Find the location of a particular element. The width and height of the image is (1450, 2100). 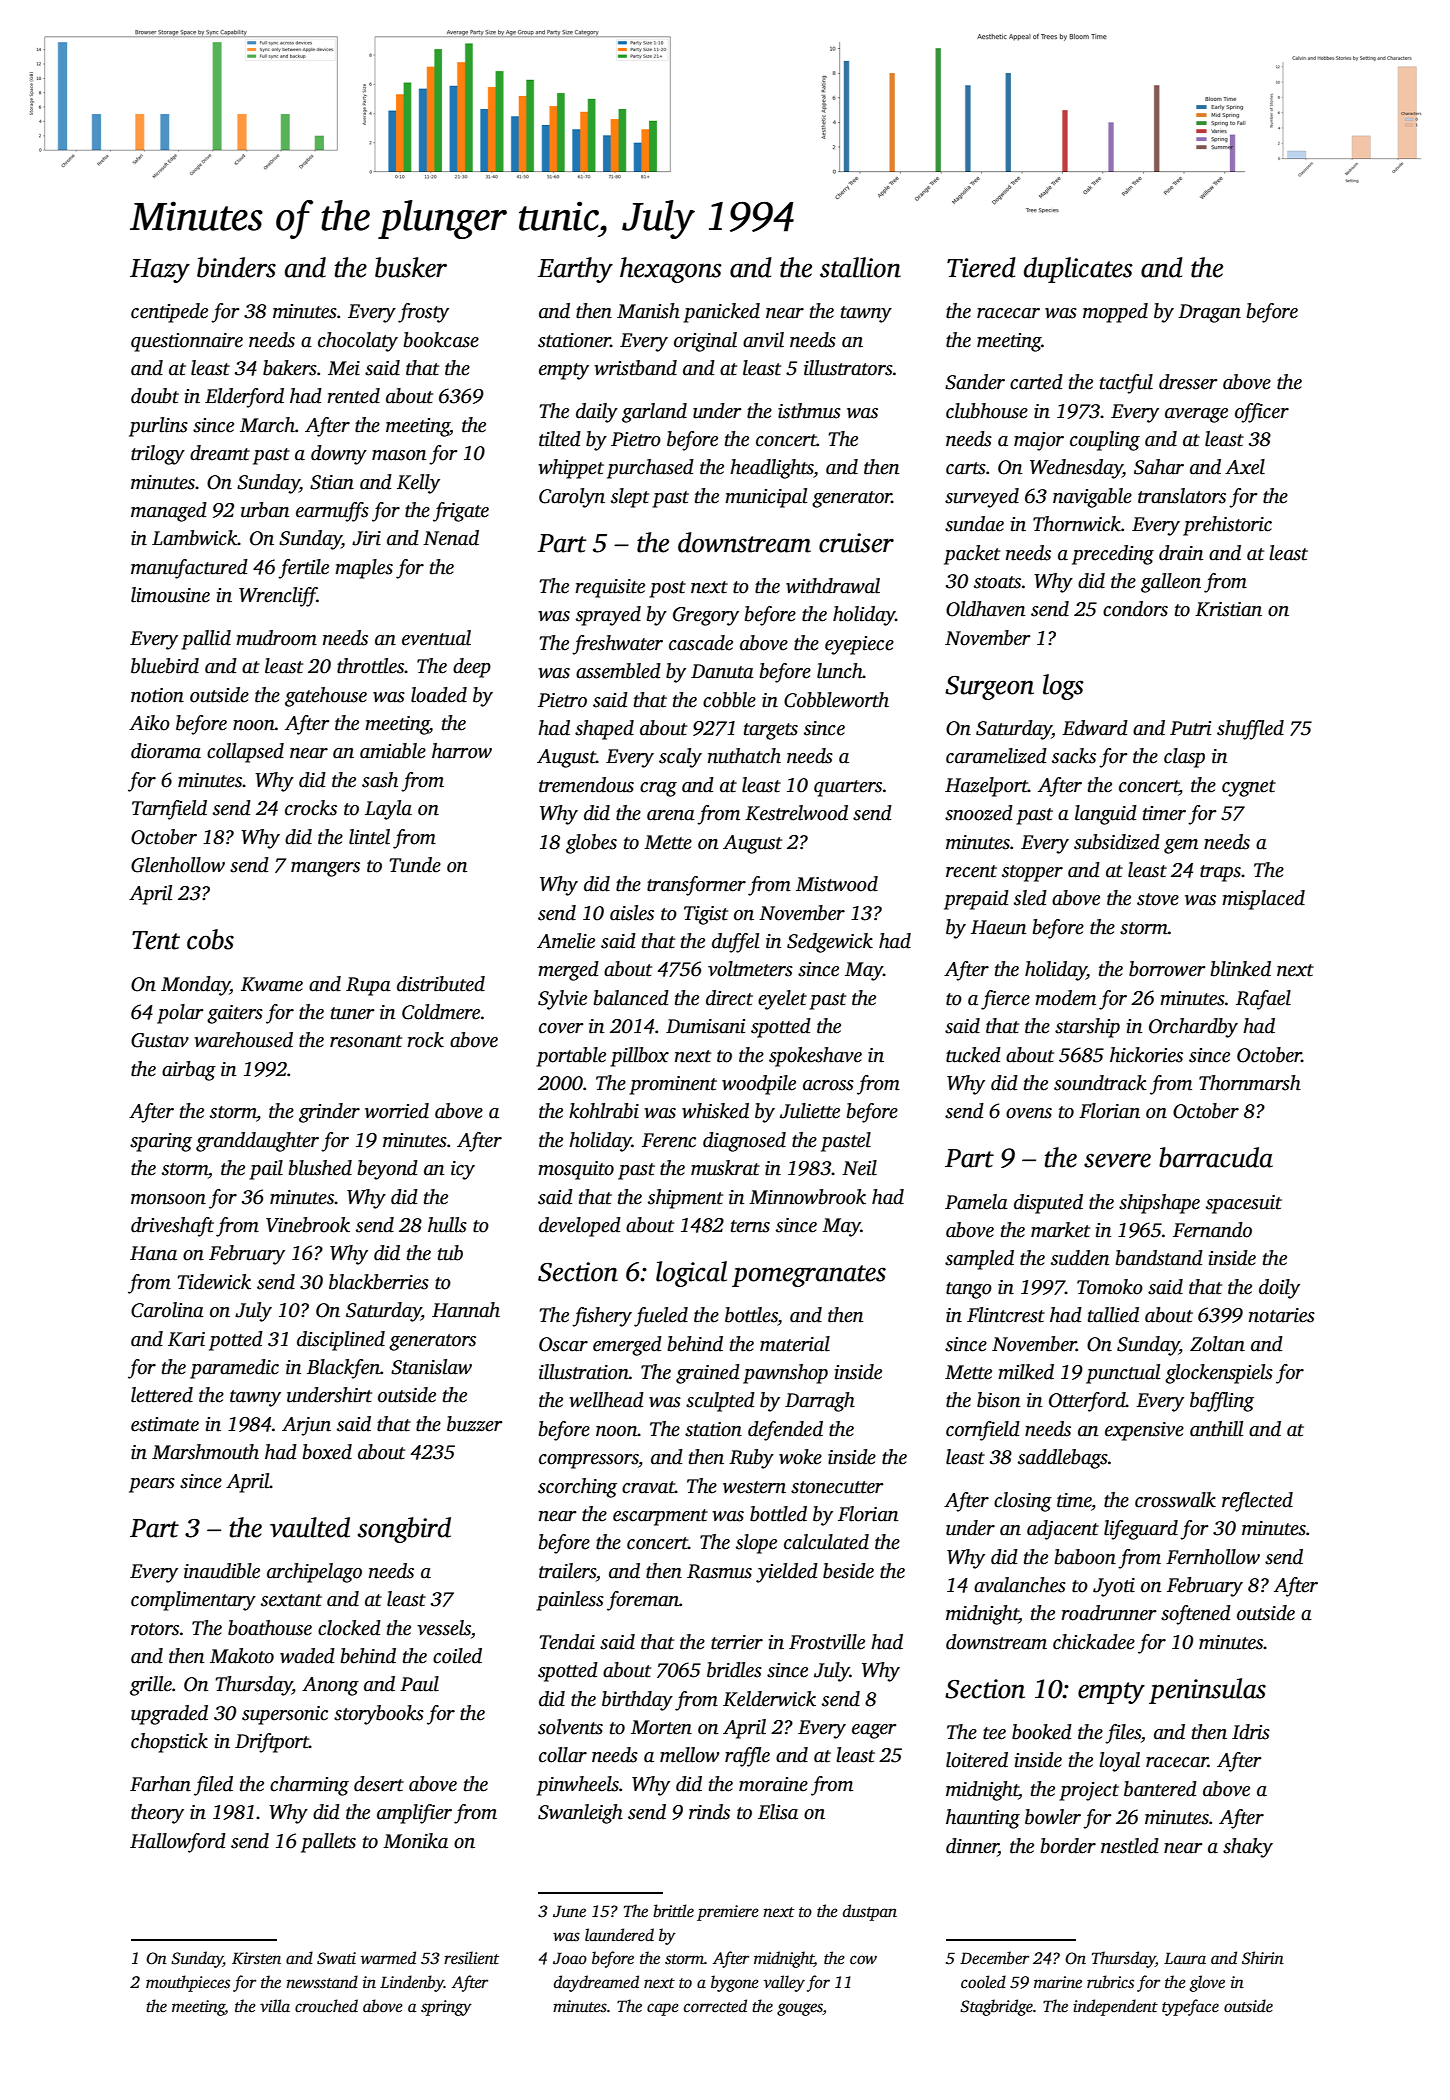

crouched is located at coordinates (326, 2006).
